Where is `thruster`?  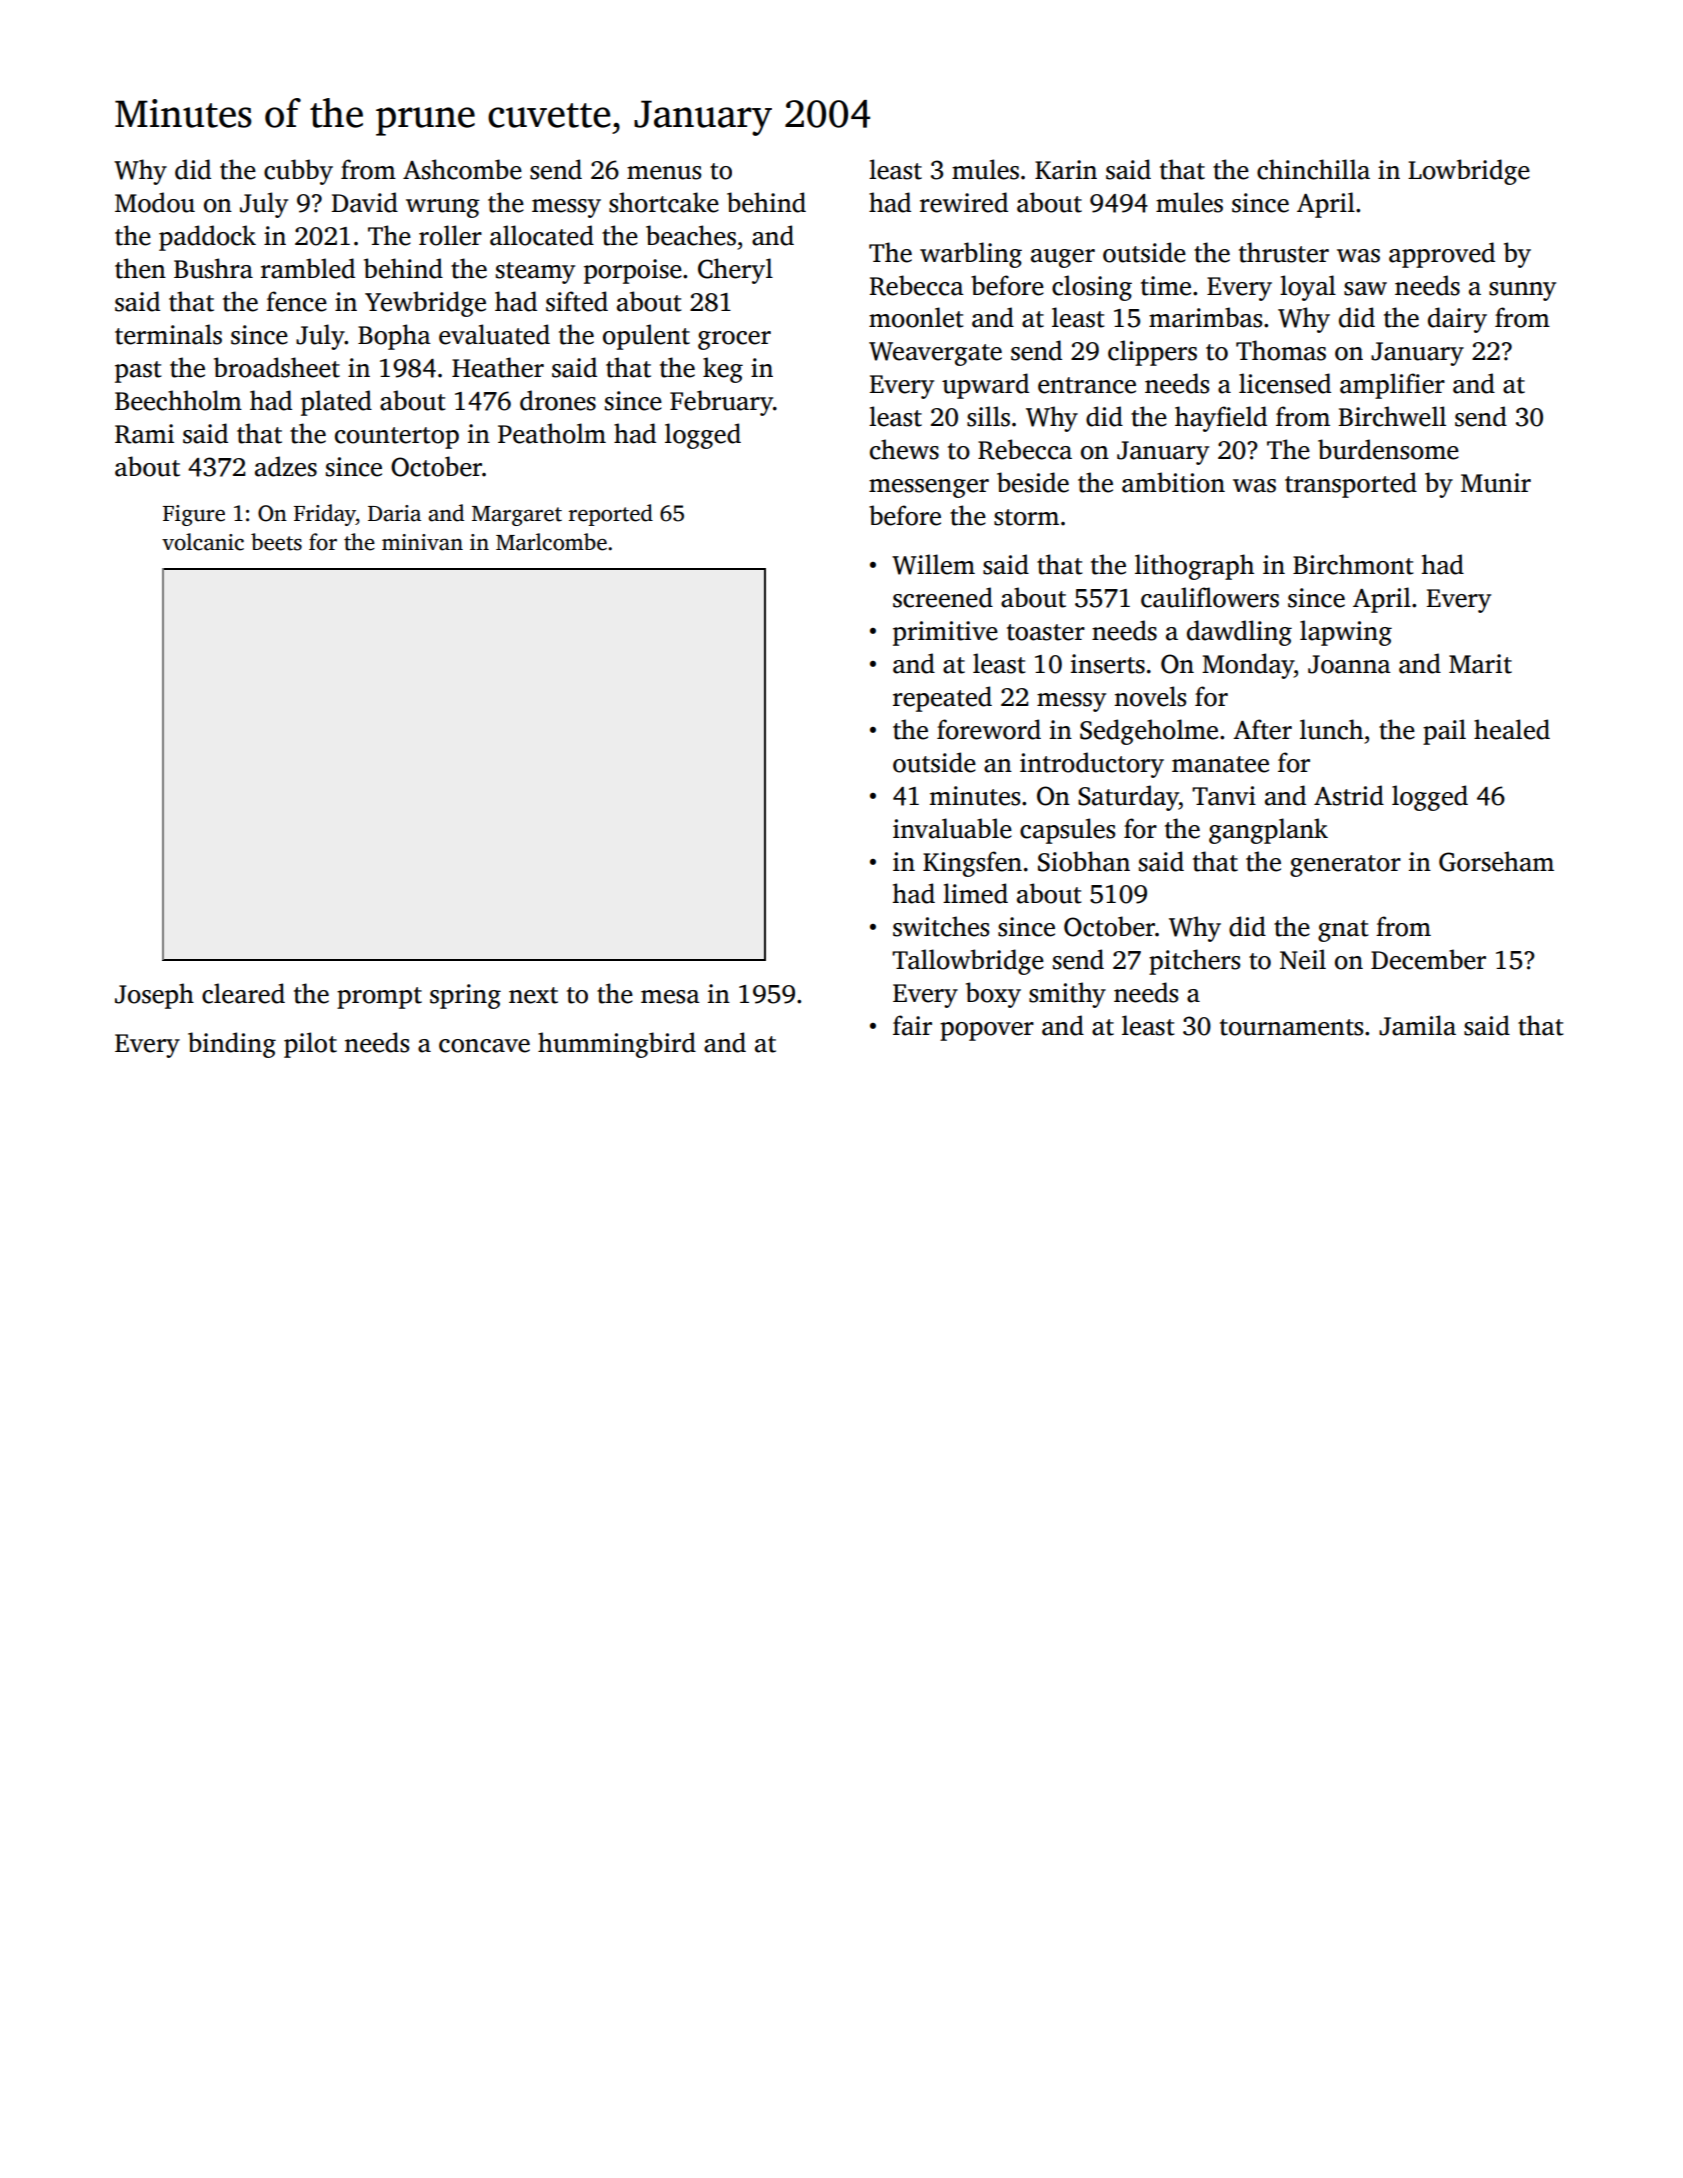
thruster is located at coordinates (1284, 252).
